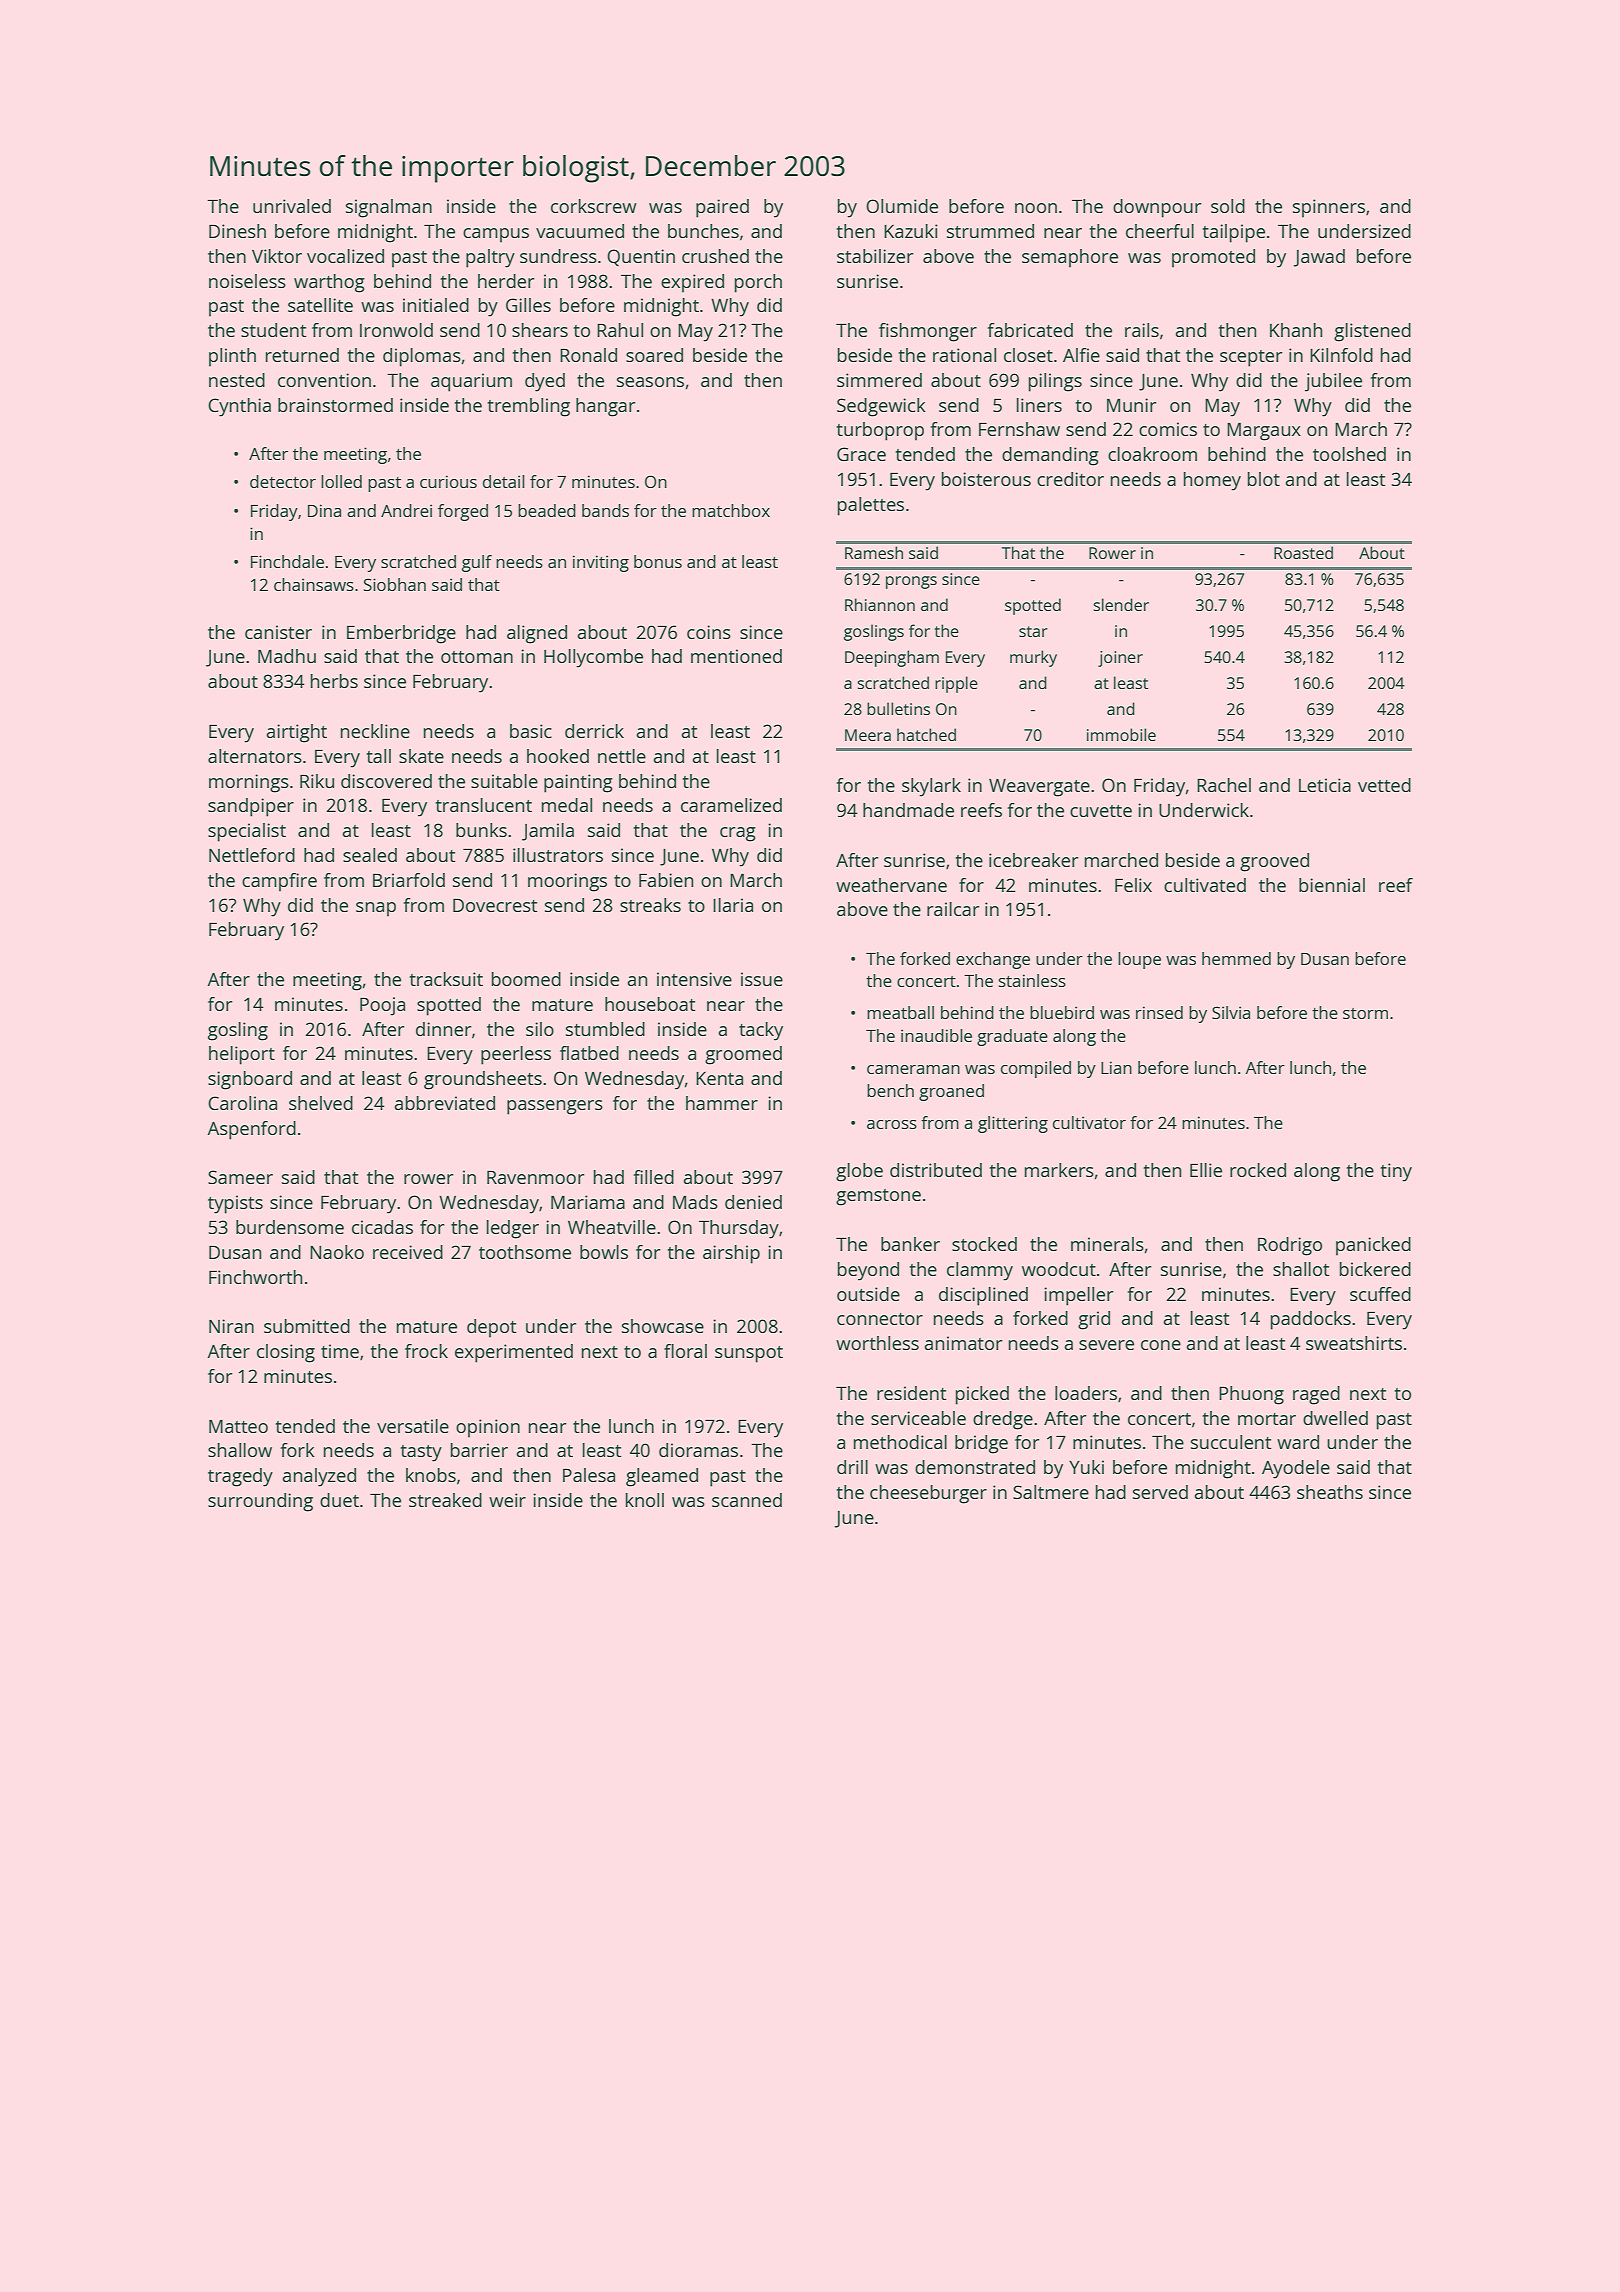  What do you see at coordinates (260, 1502) in the screenshot?
I see `surrounding` at bounding box center [260, 1502].
